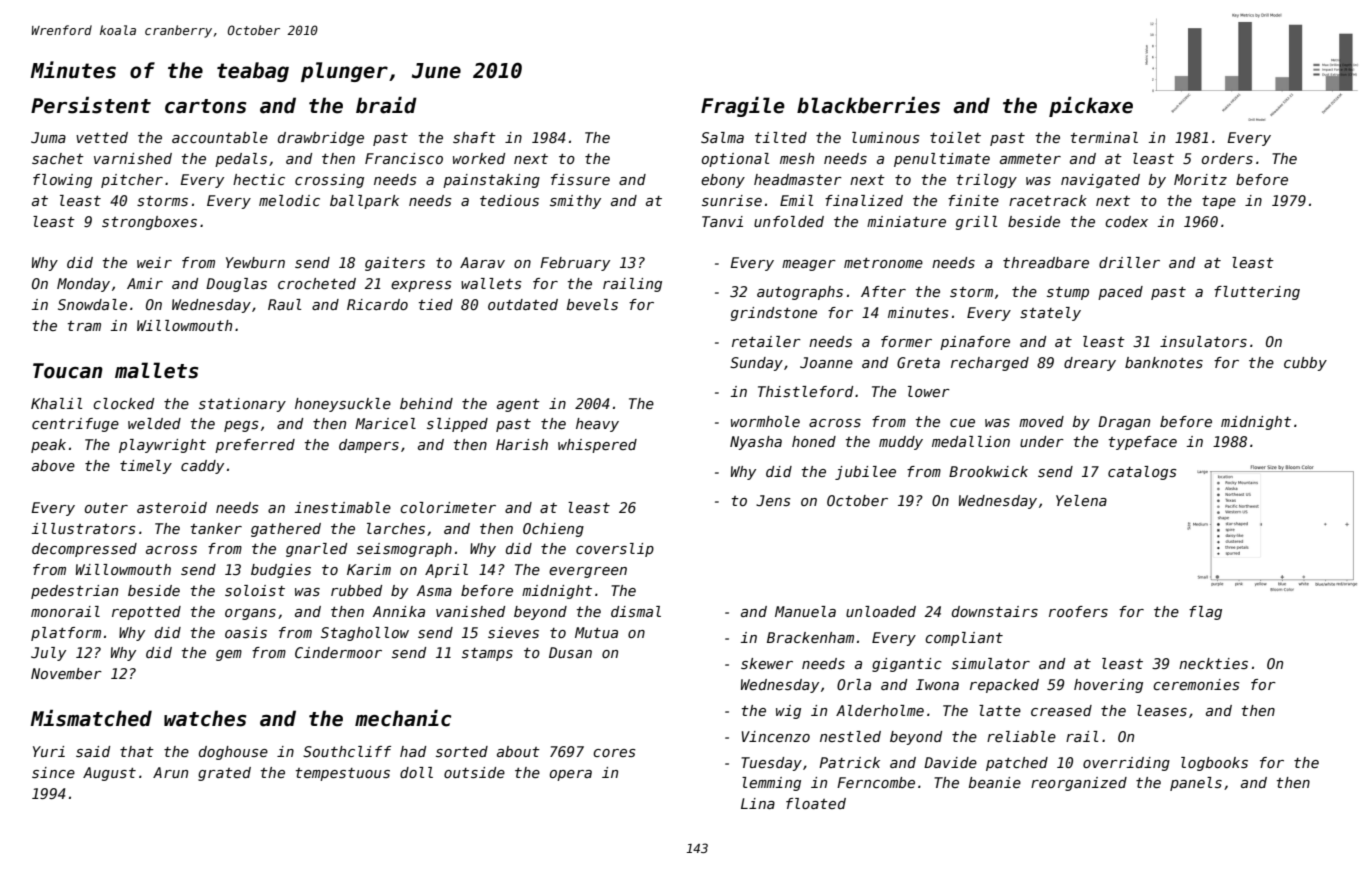 This document has width=1372, height=887. Describe the element at coordinates (1091, 107) in the document. I see `pickaxe` at that location.
